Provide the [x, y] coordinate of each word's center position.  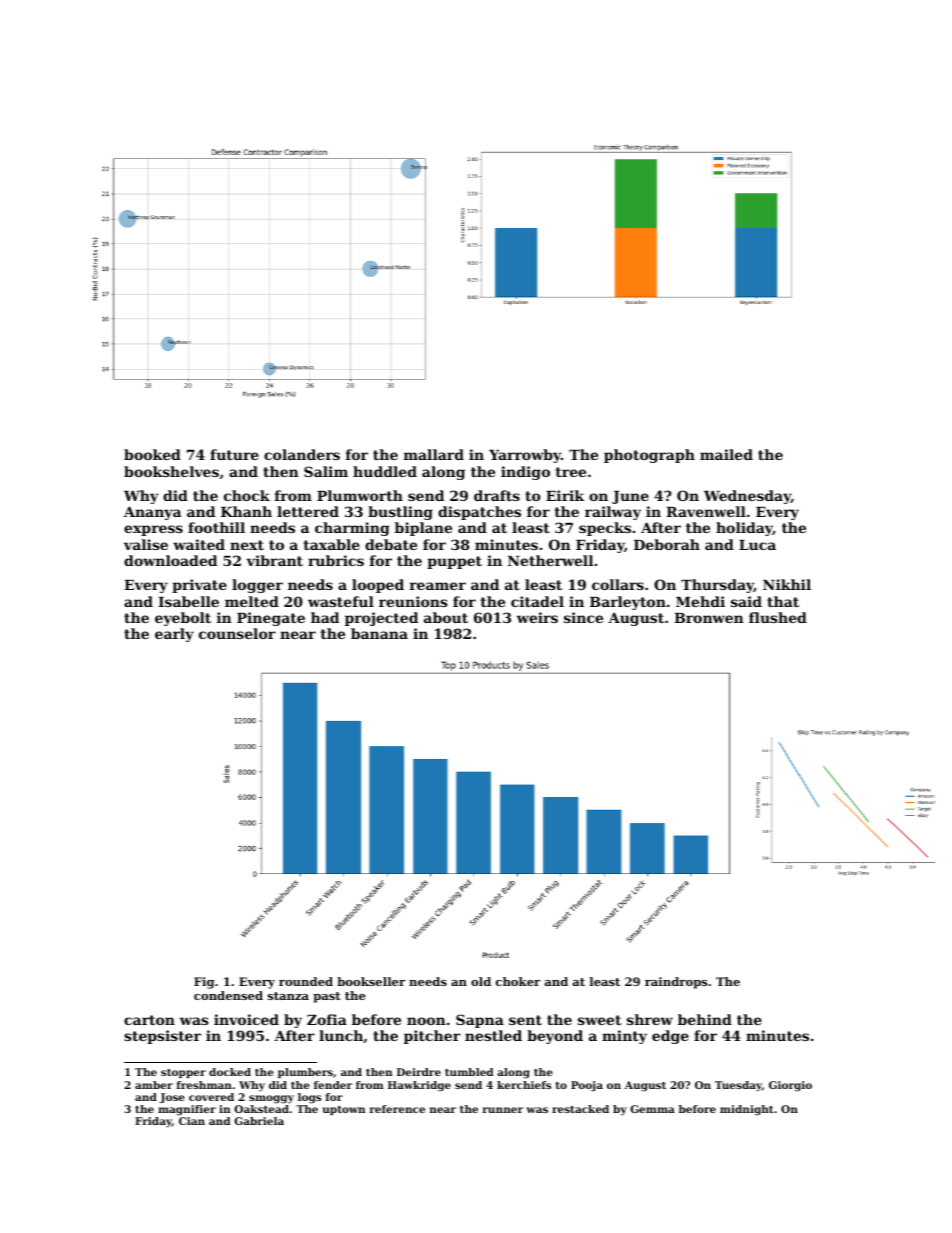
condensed [228, 995]
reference [397, 1109]
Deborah [667, 544]
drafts [497, 495]
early [174, 635]
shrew [650, 1019]
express [153, 530]
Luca [757, 545]
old [481, 981]
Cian [192, 1121]
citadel [537, 601]
